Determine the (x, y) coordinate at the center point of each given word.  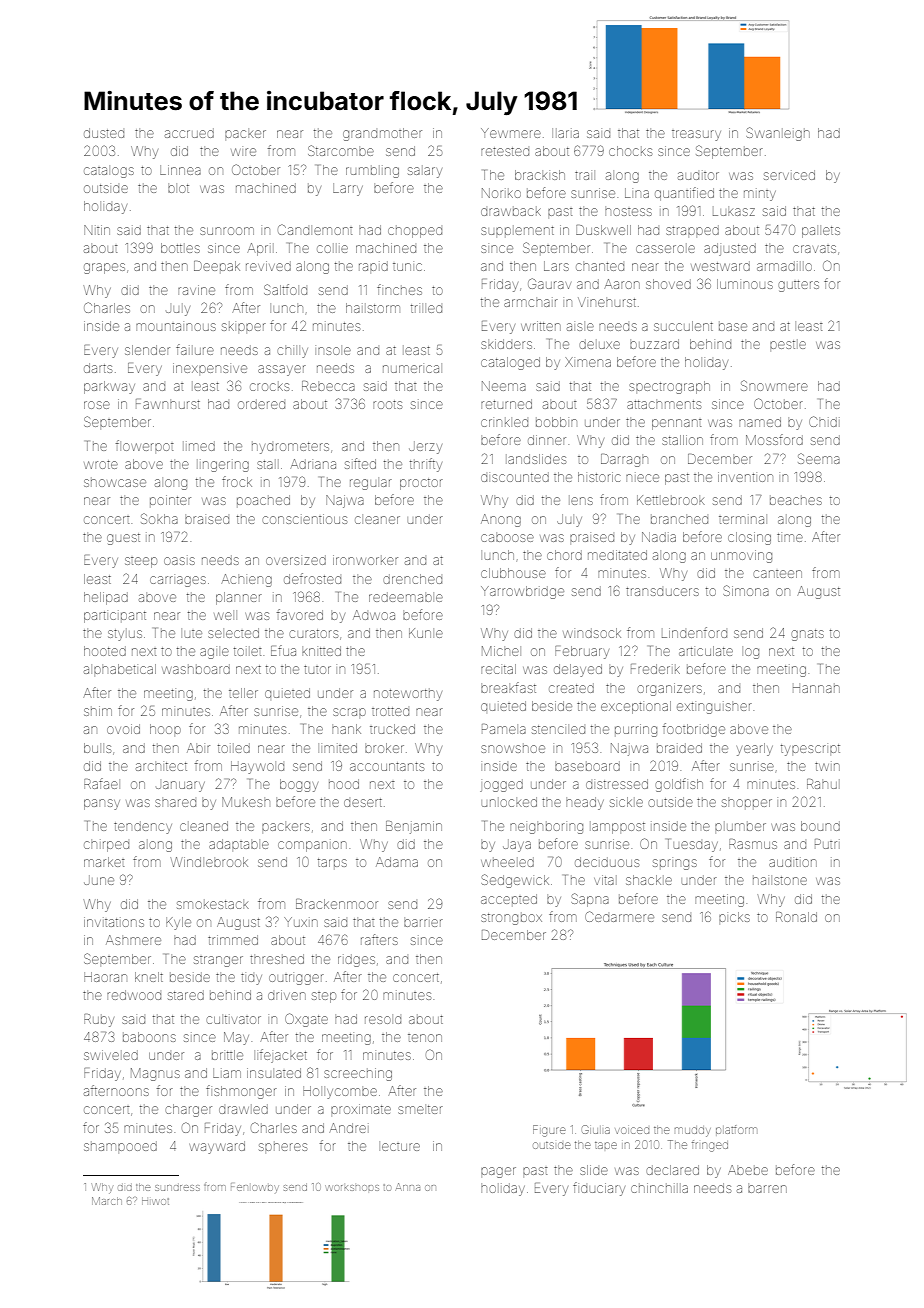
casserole (665, 249)
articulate (706, 651)
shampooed (120, 1146)
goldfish (679, 785)
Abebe (748, 1170)
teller (243, 693)
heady (585, 803)
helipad (106, 598)
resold (383, 1020)
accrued (189, 133)
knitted (321, 651)
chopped (415, 232)
